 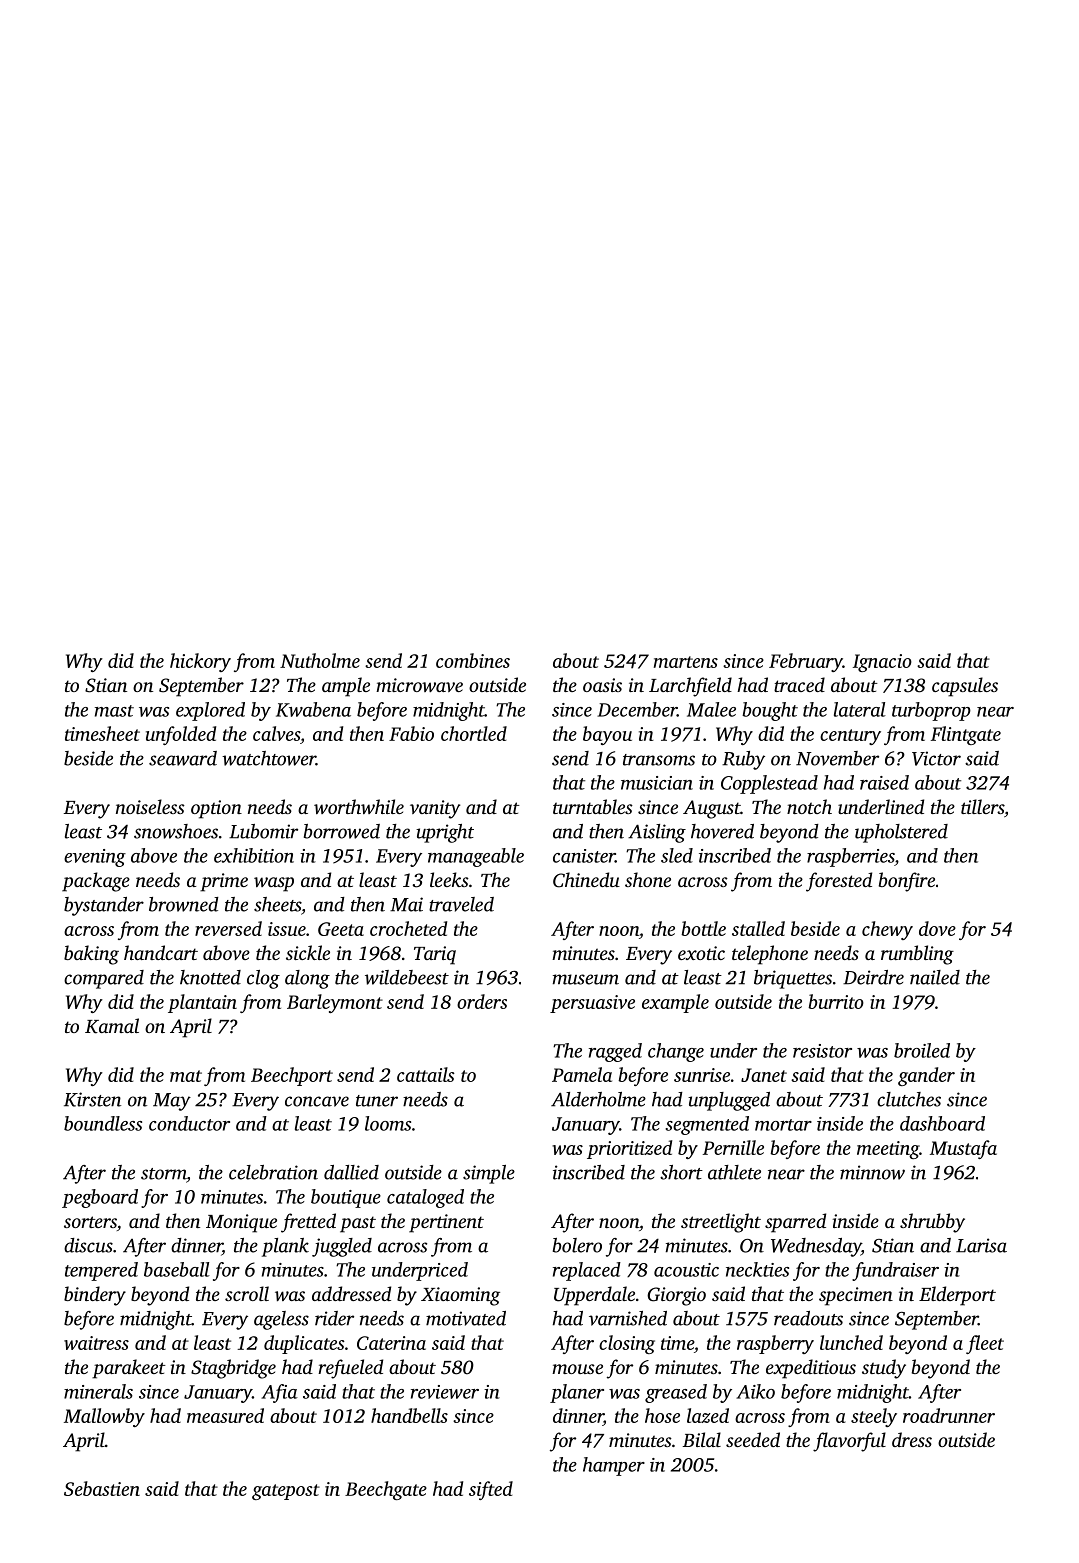 What do you see at coordinates (102, 1488) in the screenshot?
I see `Sebastien` at bounding box center [102, 1488].
